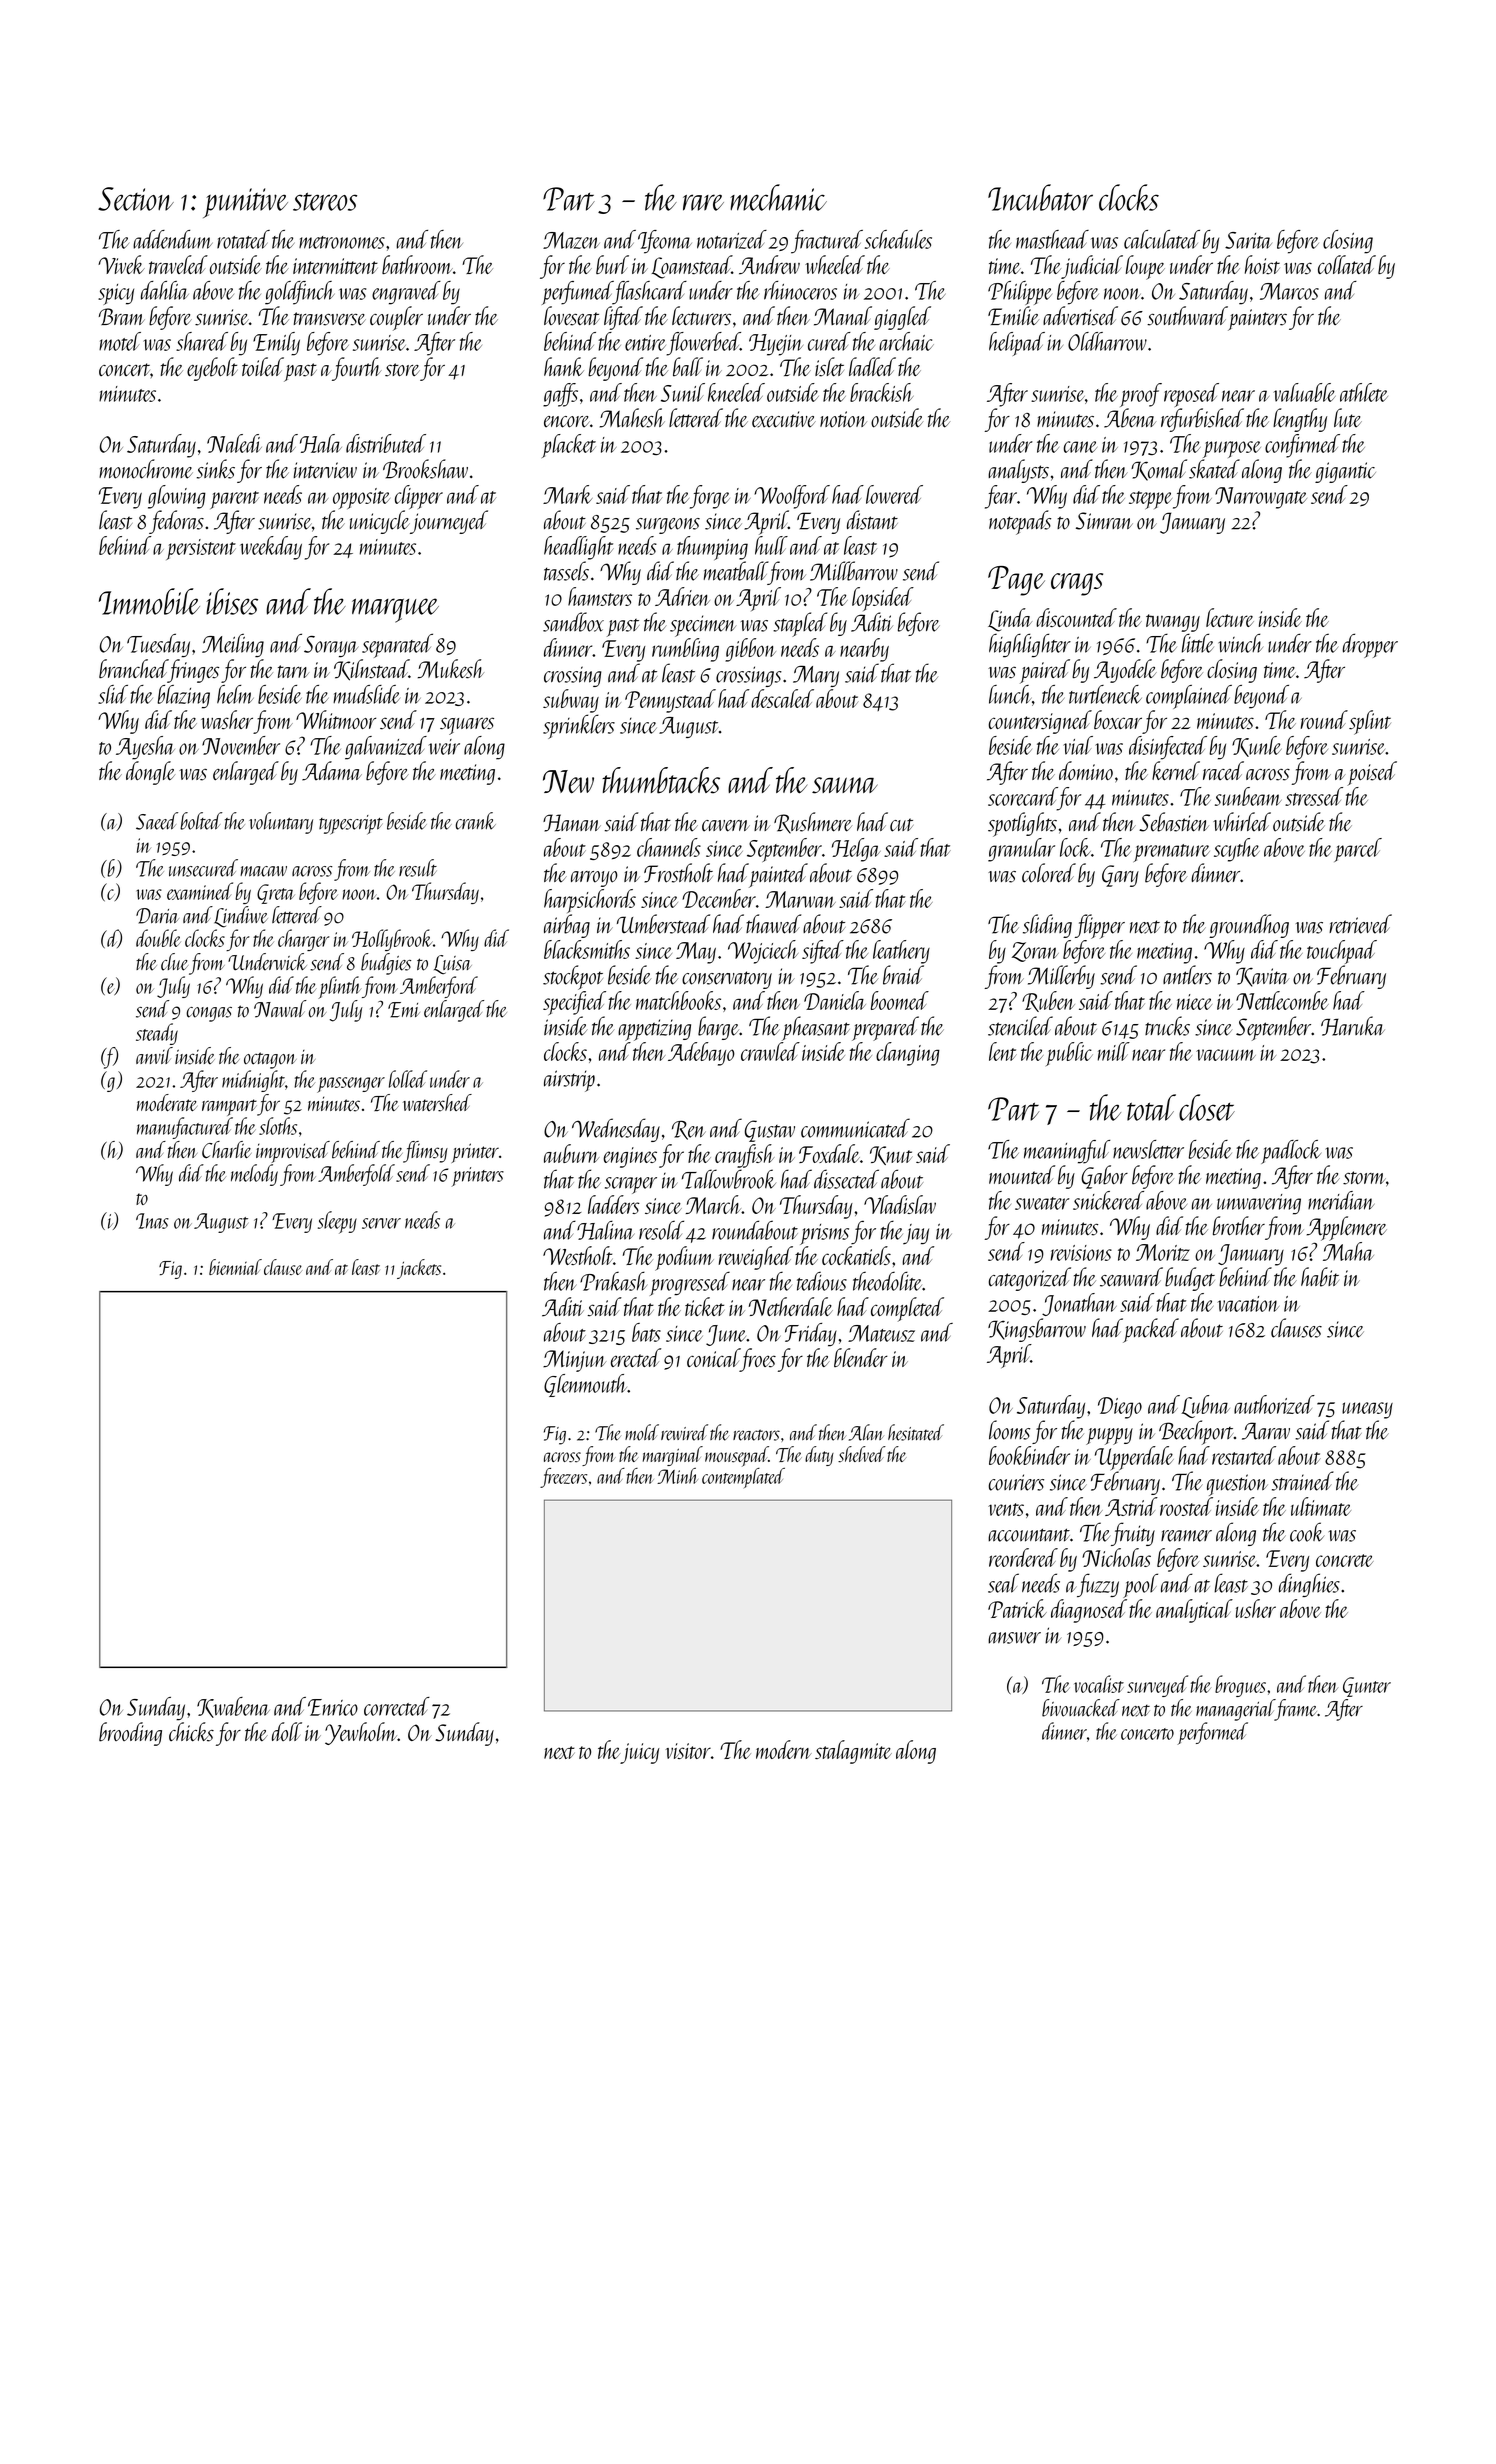 This document has width=1496, height=2464. What do you see at coordinates (563, 1478) in the document?
I see `freezers` at bounding box center [563, 1478].
